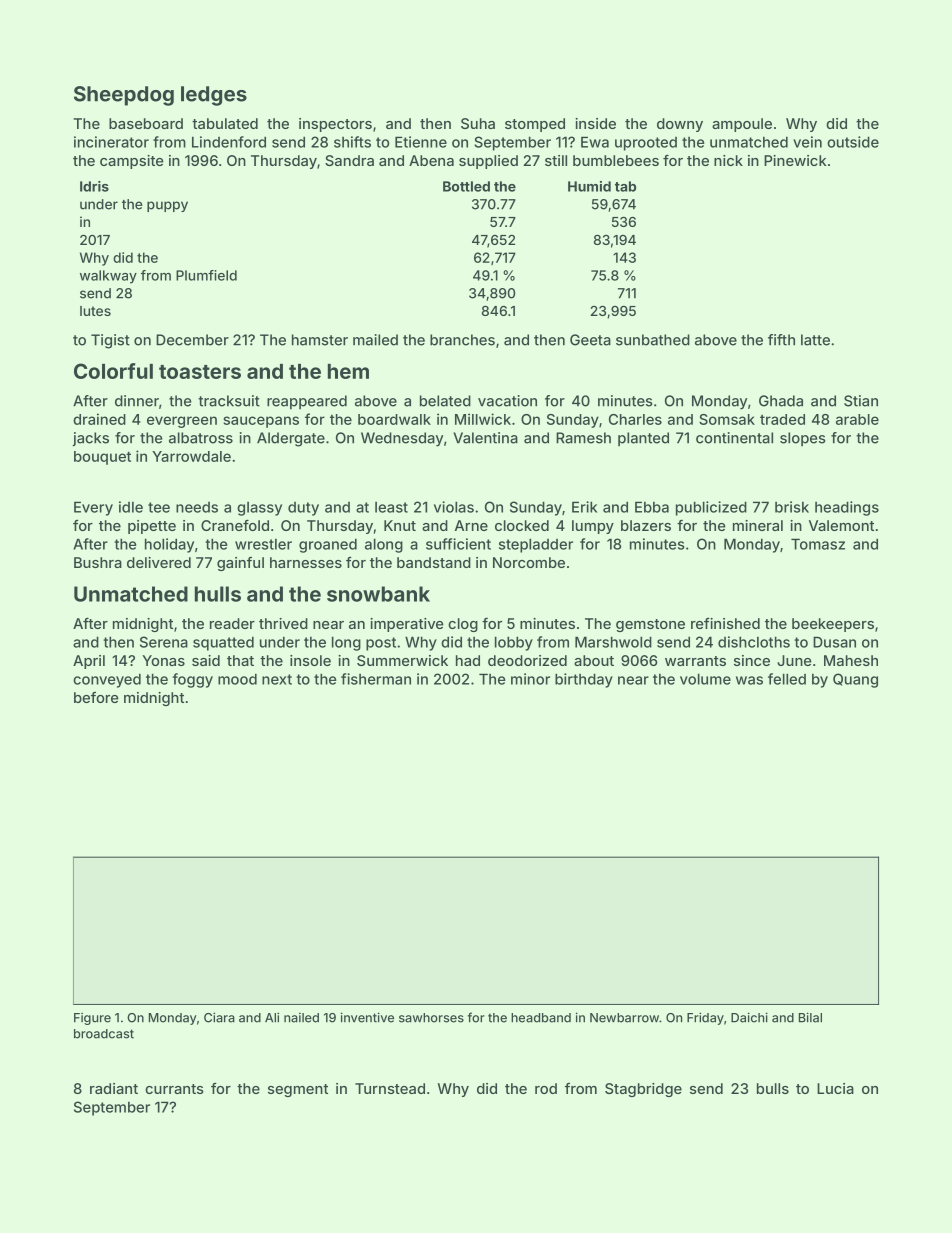  Describe the element at coordinates (795, 160) in the screenshot. I see `Pinewick` at that location.
